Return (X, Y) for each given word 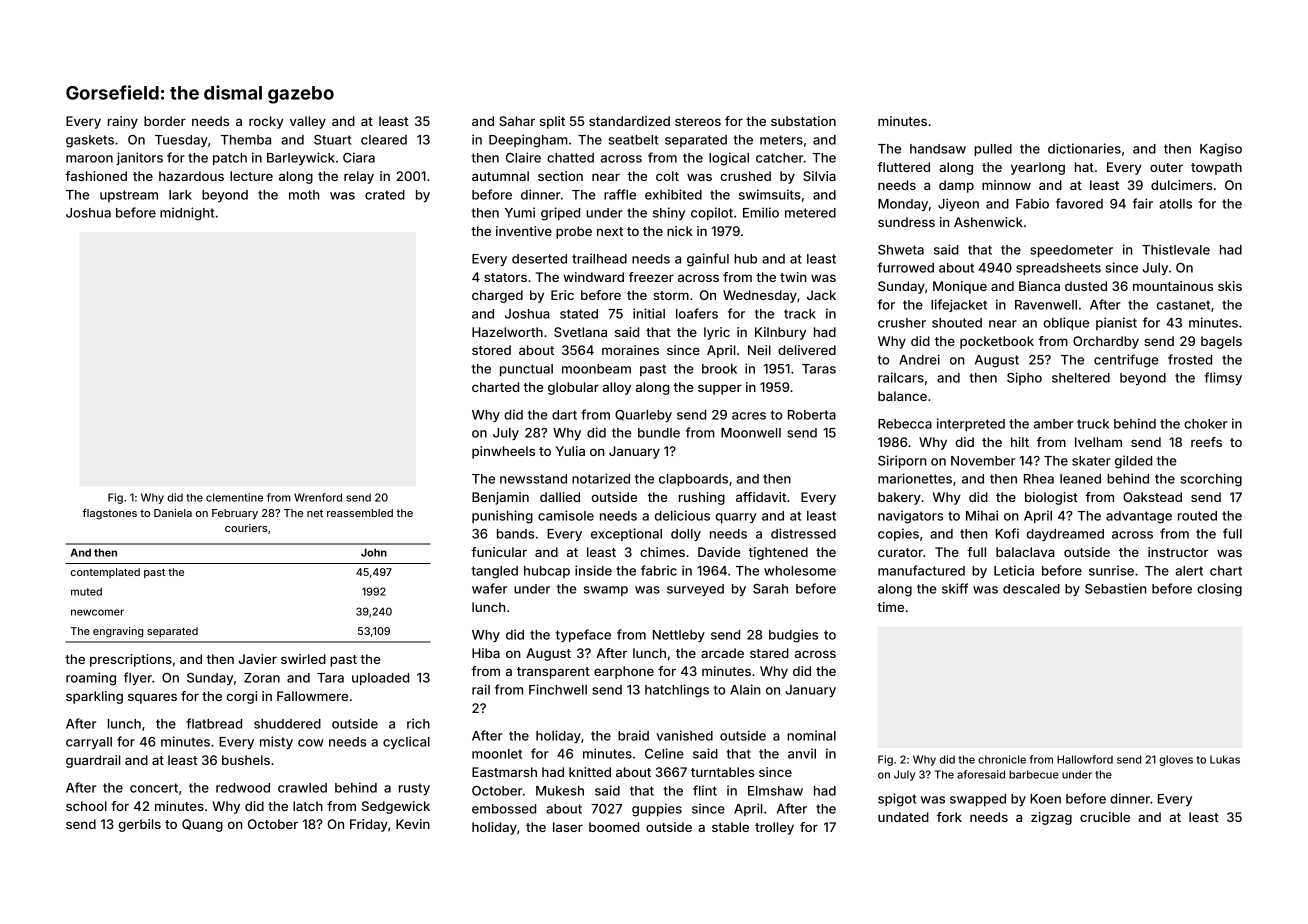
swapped (978, 800)
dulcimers (1182, 185)
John (374, 552)
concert (154, 788)
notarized (601, 478)
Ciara (359, 157)
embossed (504, 809)
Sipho (1024, 378)
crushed (746, 176)
